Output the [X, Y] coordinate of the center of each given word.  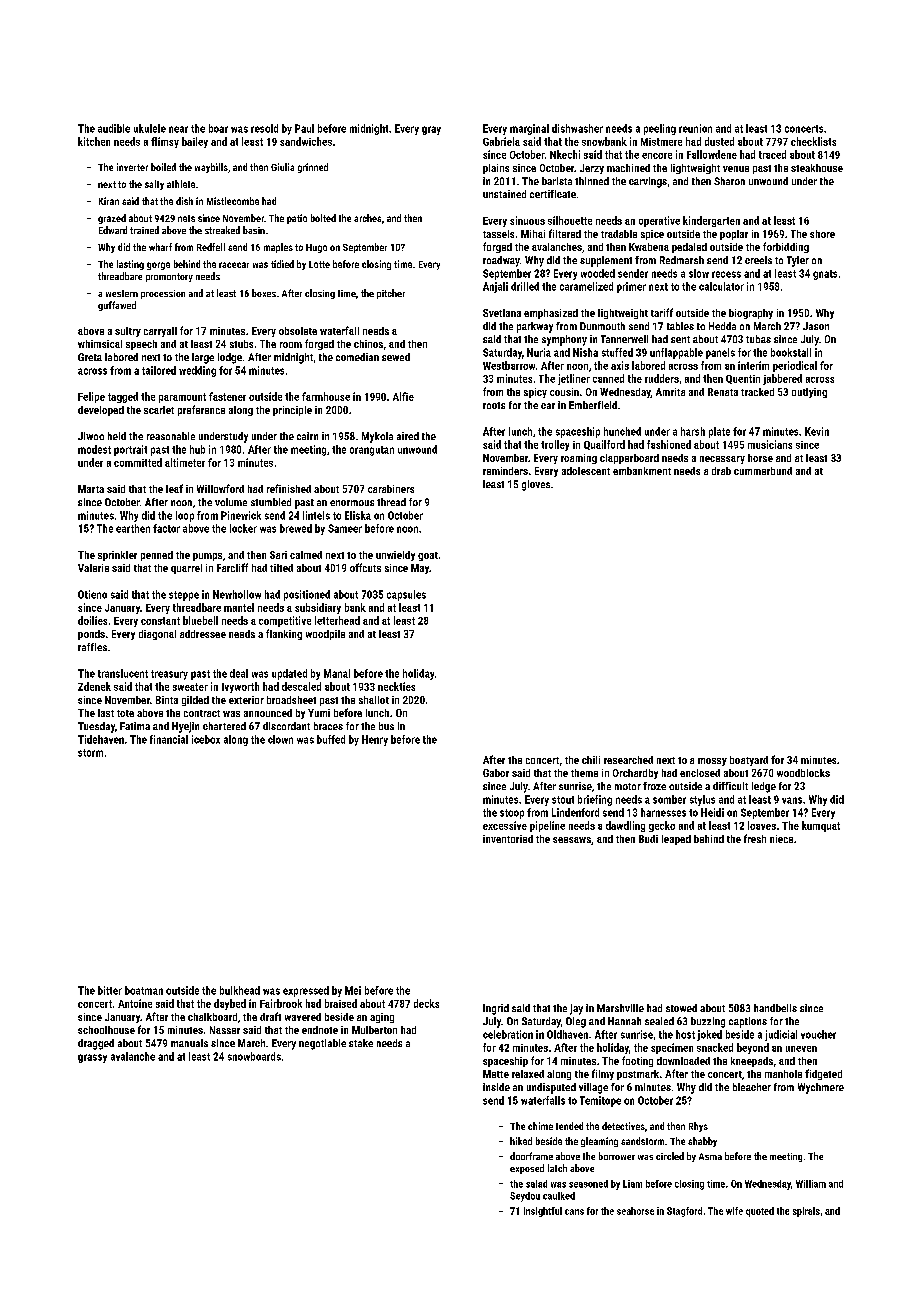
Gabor [496, 773]
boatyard [749, 761]
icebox [206, 739]
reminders [505, 471]
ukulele [150, 128]
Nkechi [565, 154]
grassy [92, 1058]
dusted [719, 141]
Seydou [525, 1197]
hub [197, 449]
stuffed [617, 352]
